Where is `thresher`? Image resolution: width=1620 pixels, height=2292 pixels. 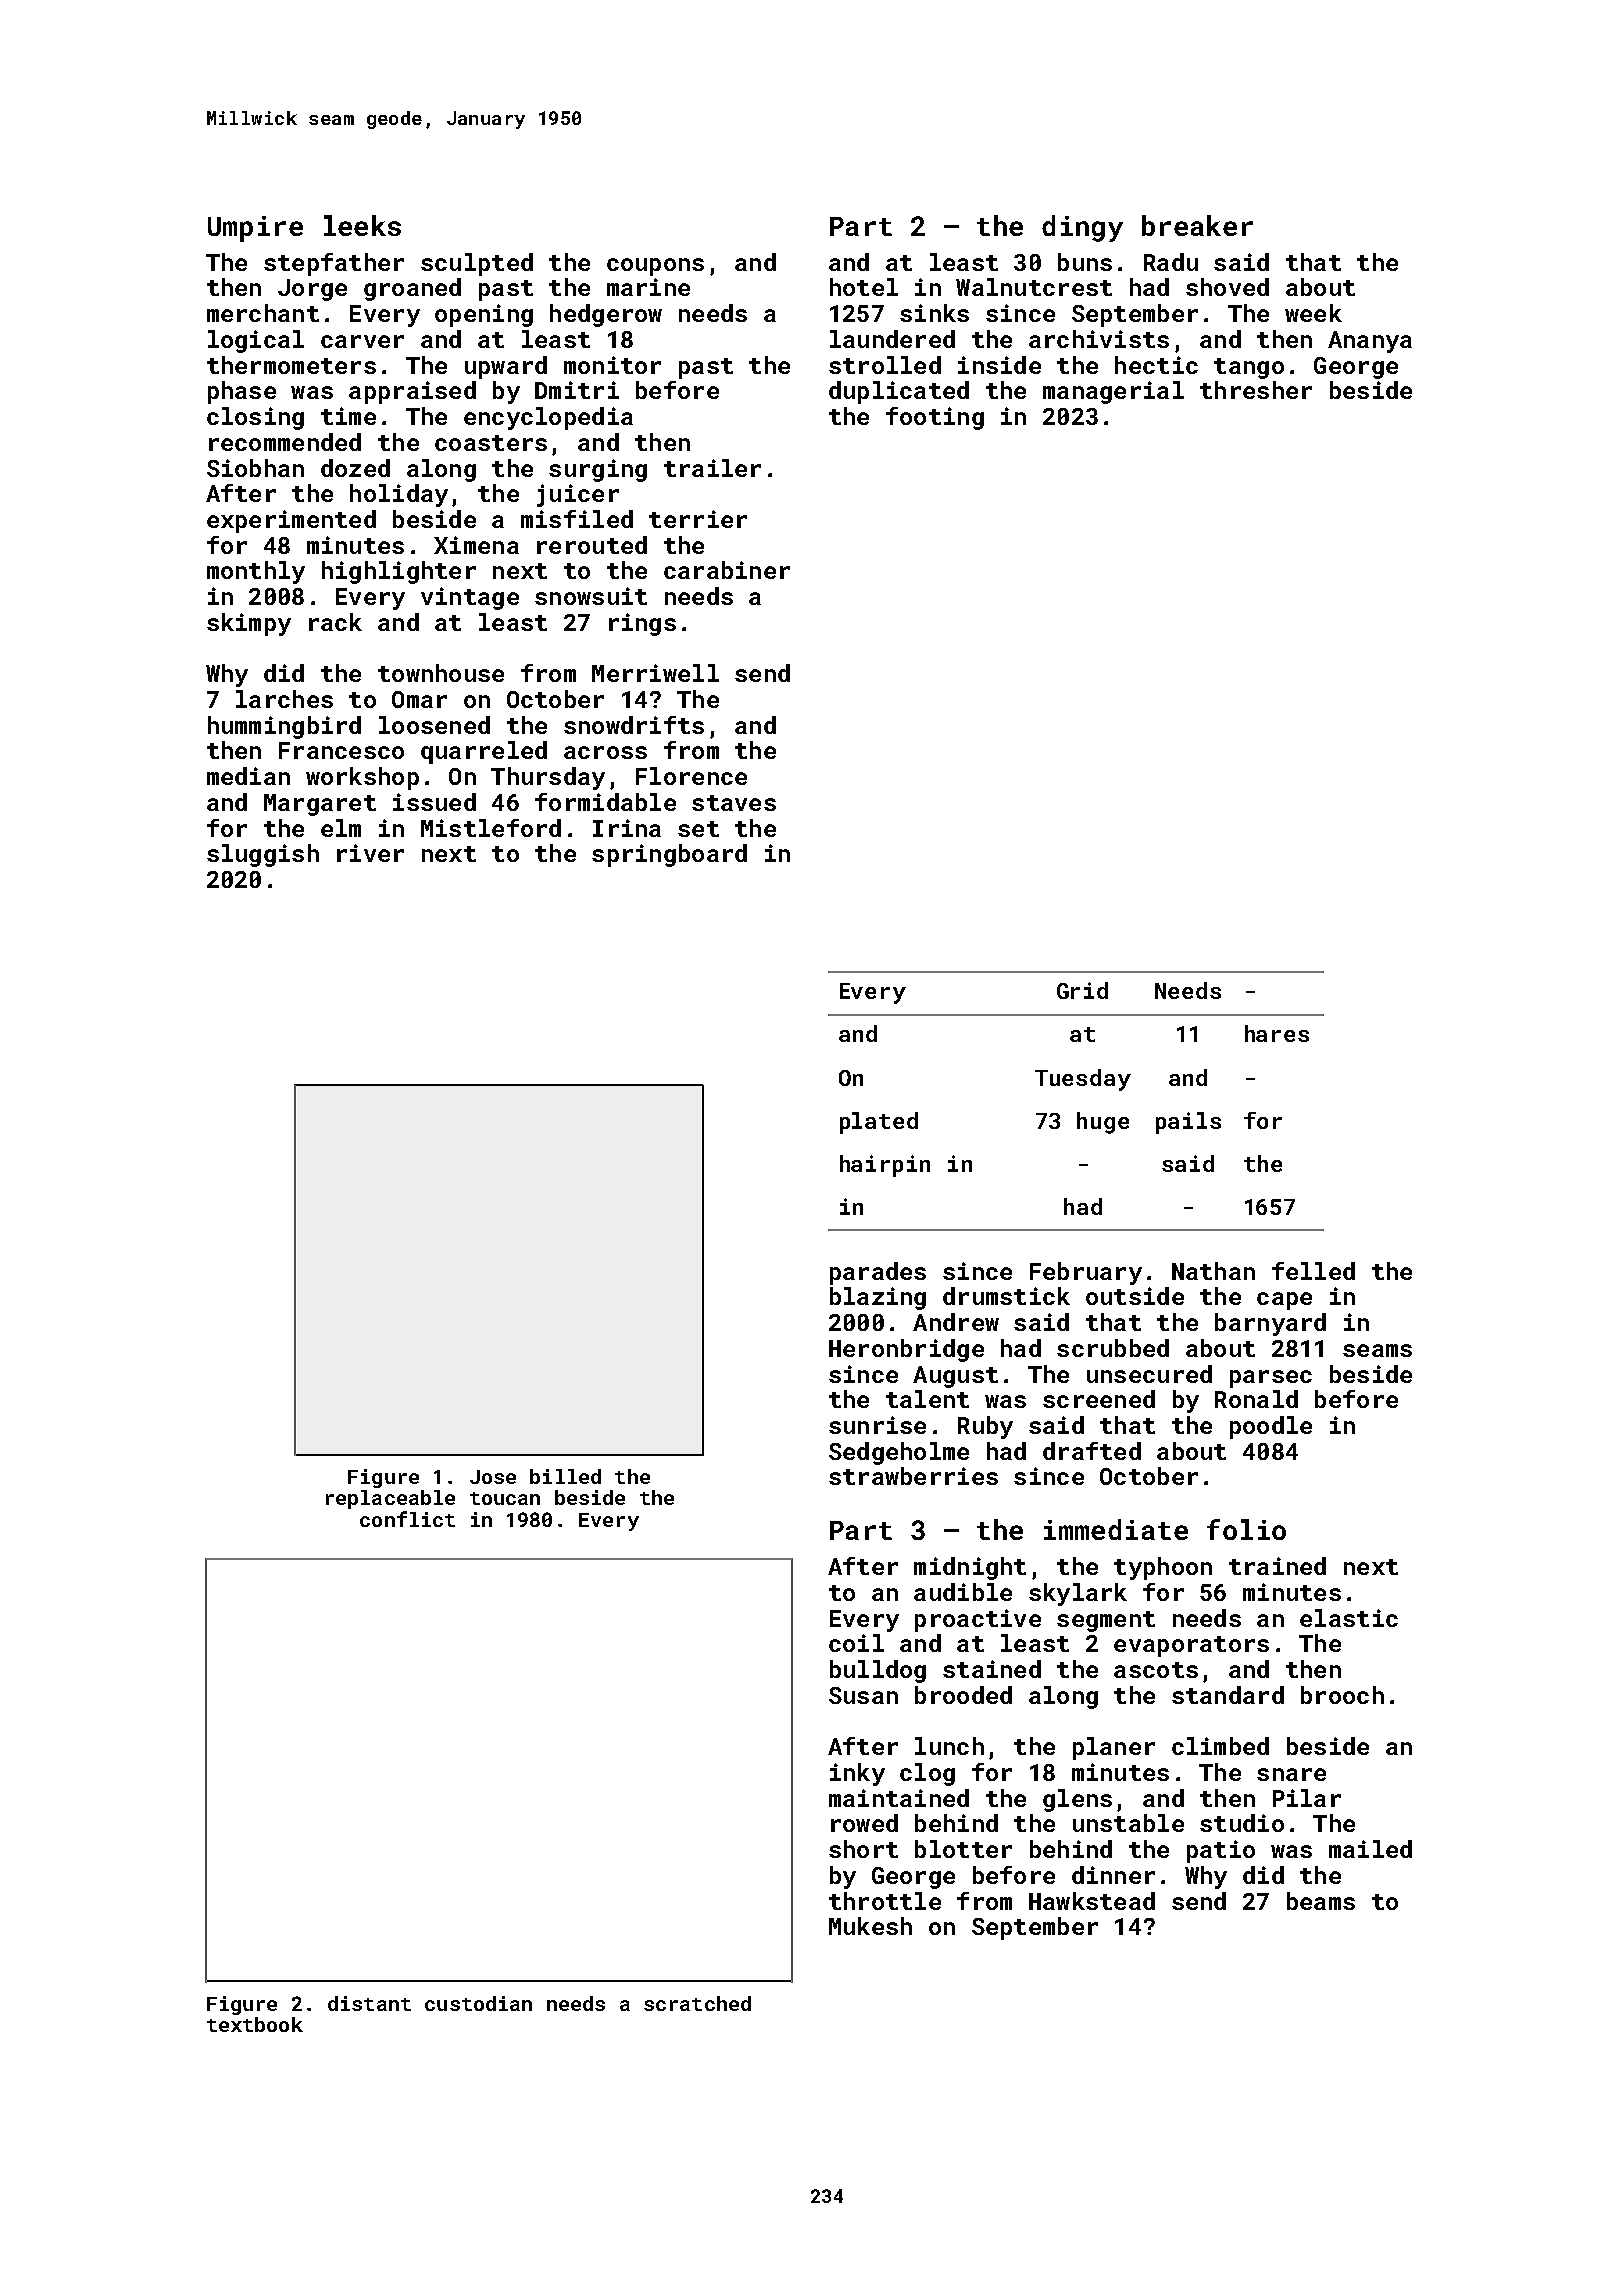
thresher is located at coordinates (1256, 390).
